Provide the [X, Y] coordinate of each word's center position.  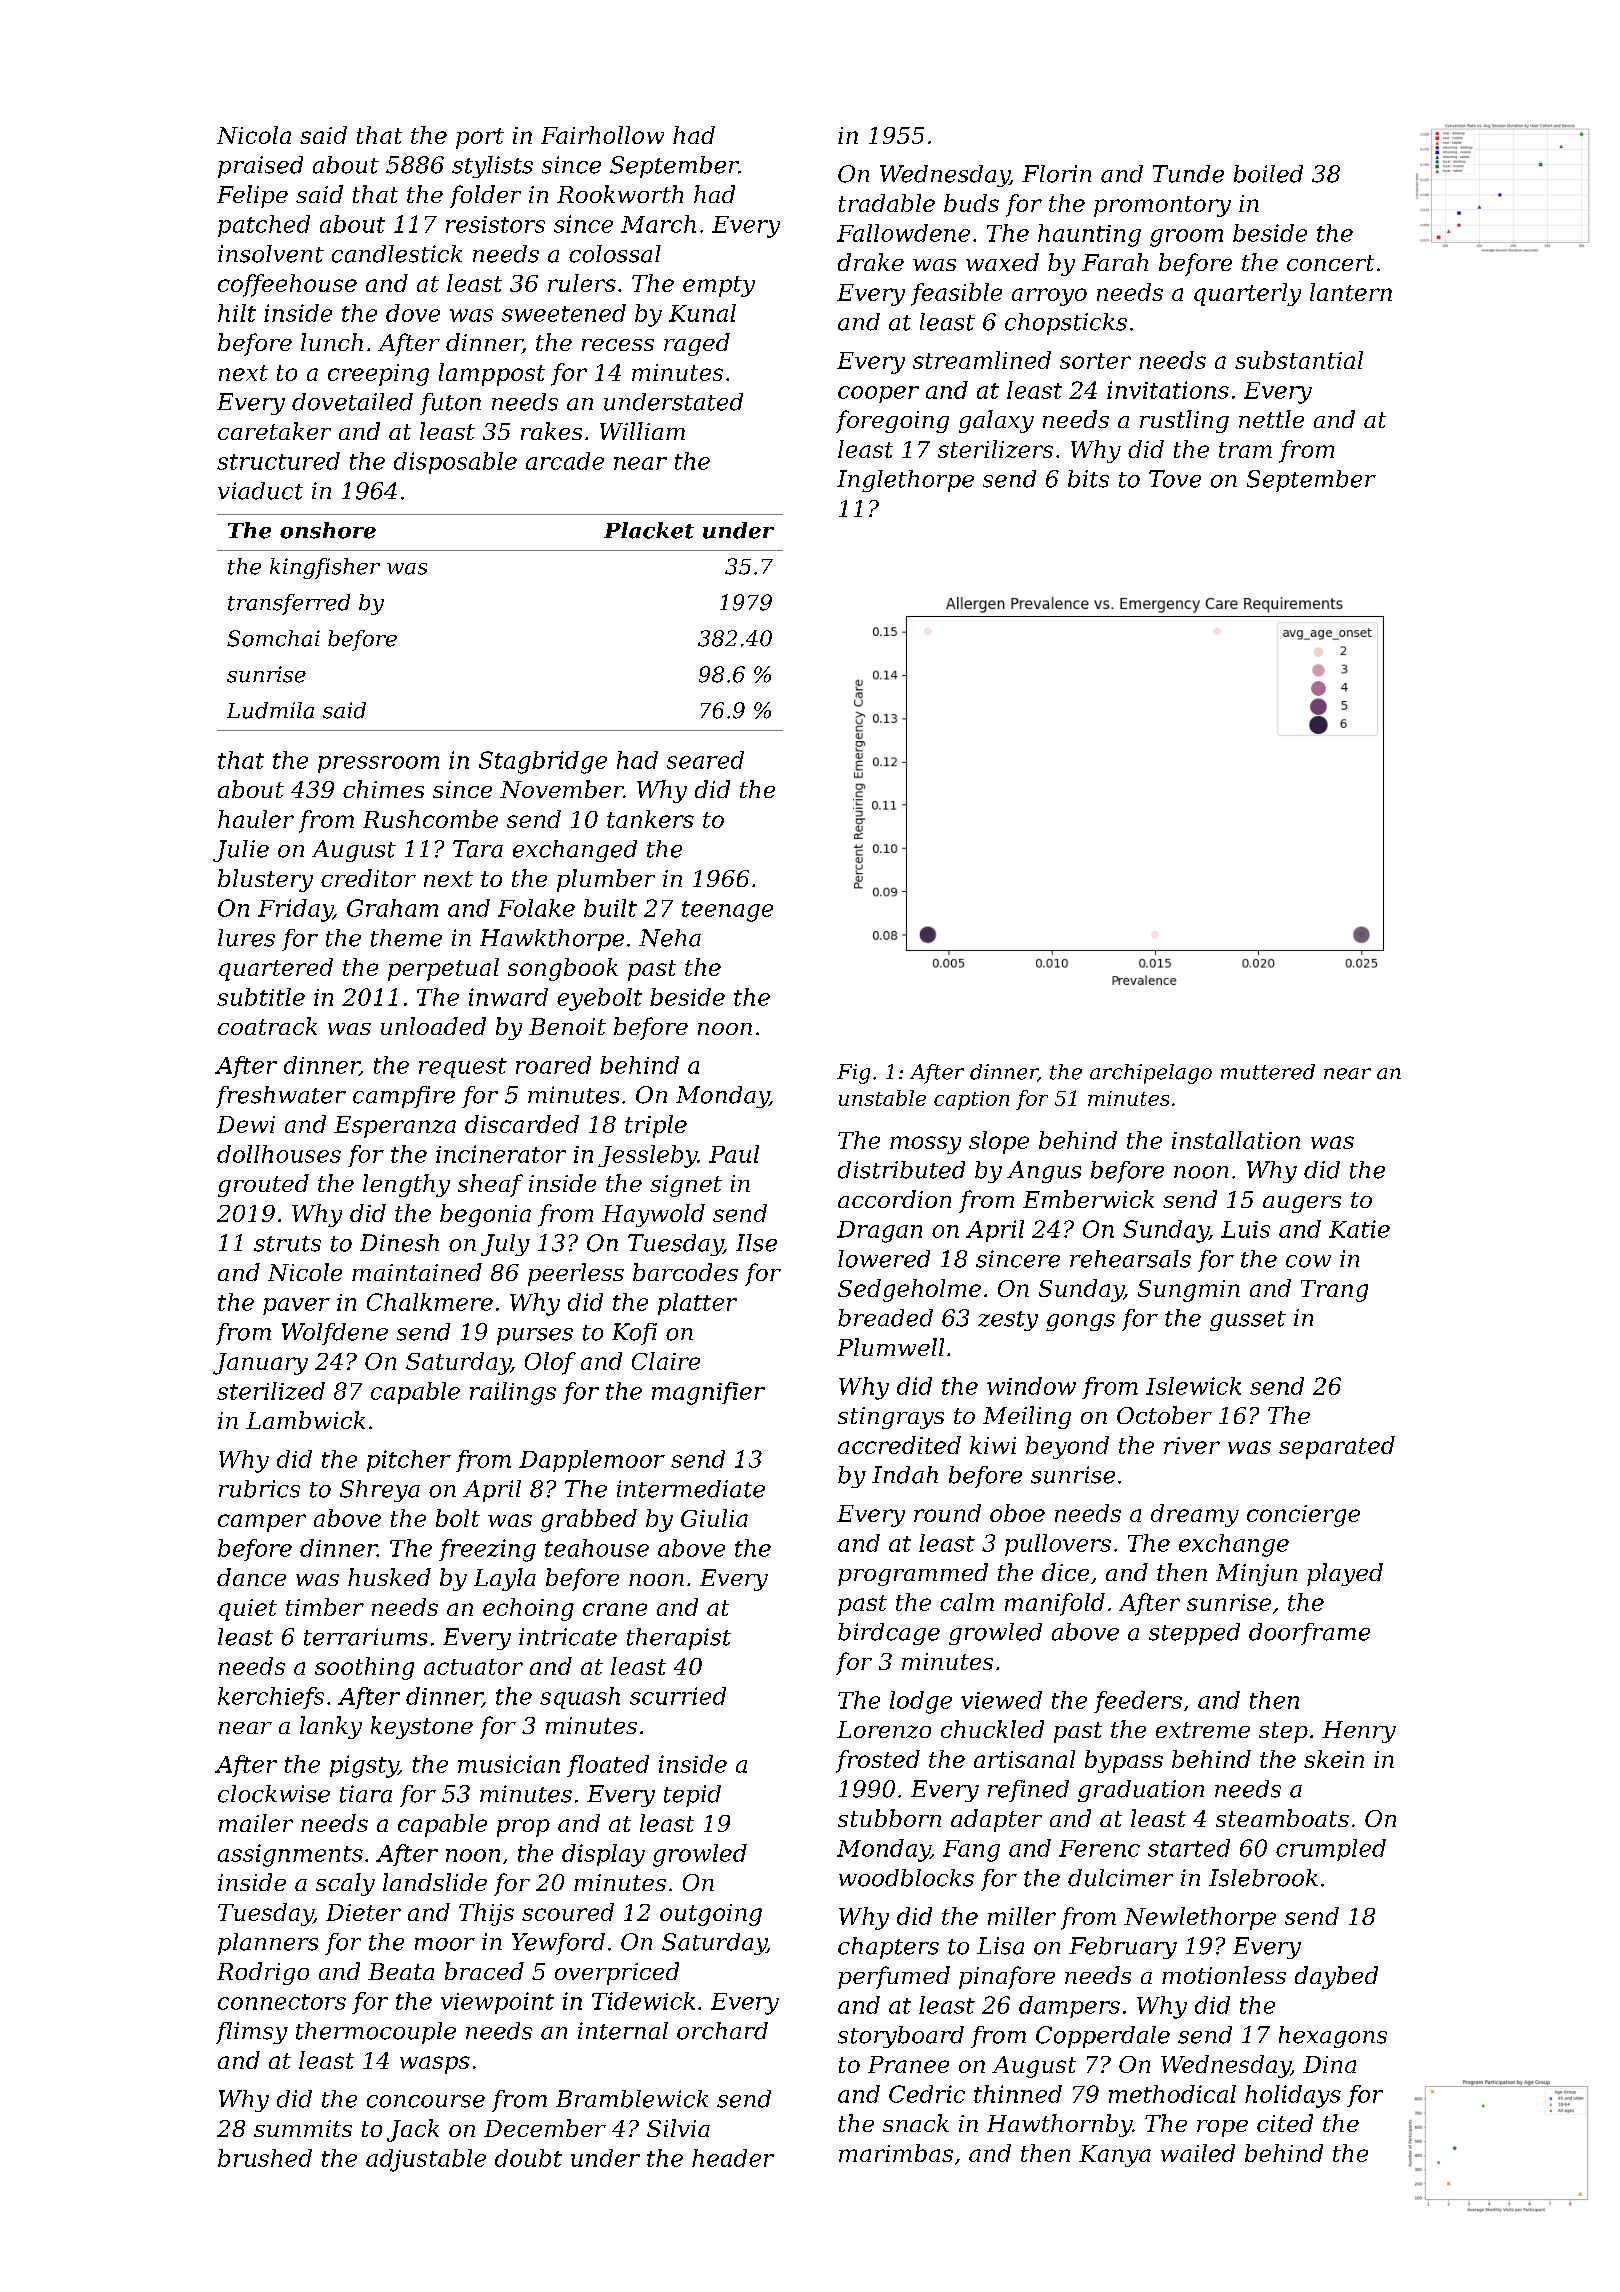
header [733, 2158]
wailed [1198, 2153]
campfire [404, 1097]
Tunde [1188, 174]
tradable [887, 203]
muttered [1268, 1072]
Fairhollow [602, 135]
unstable [882, 1098]
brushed [265, 2158]
